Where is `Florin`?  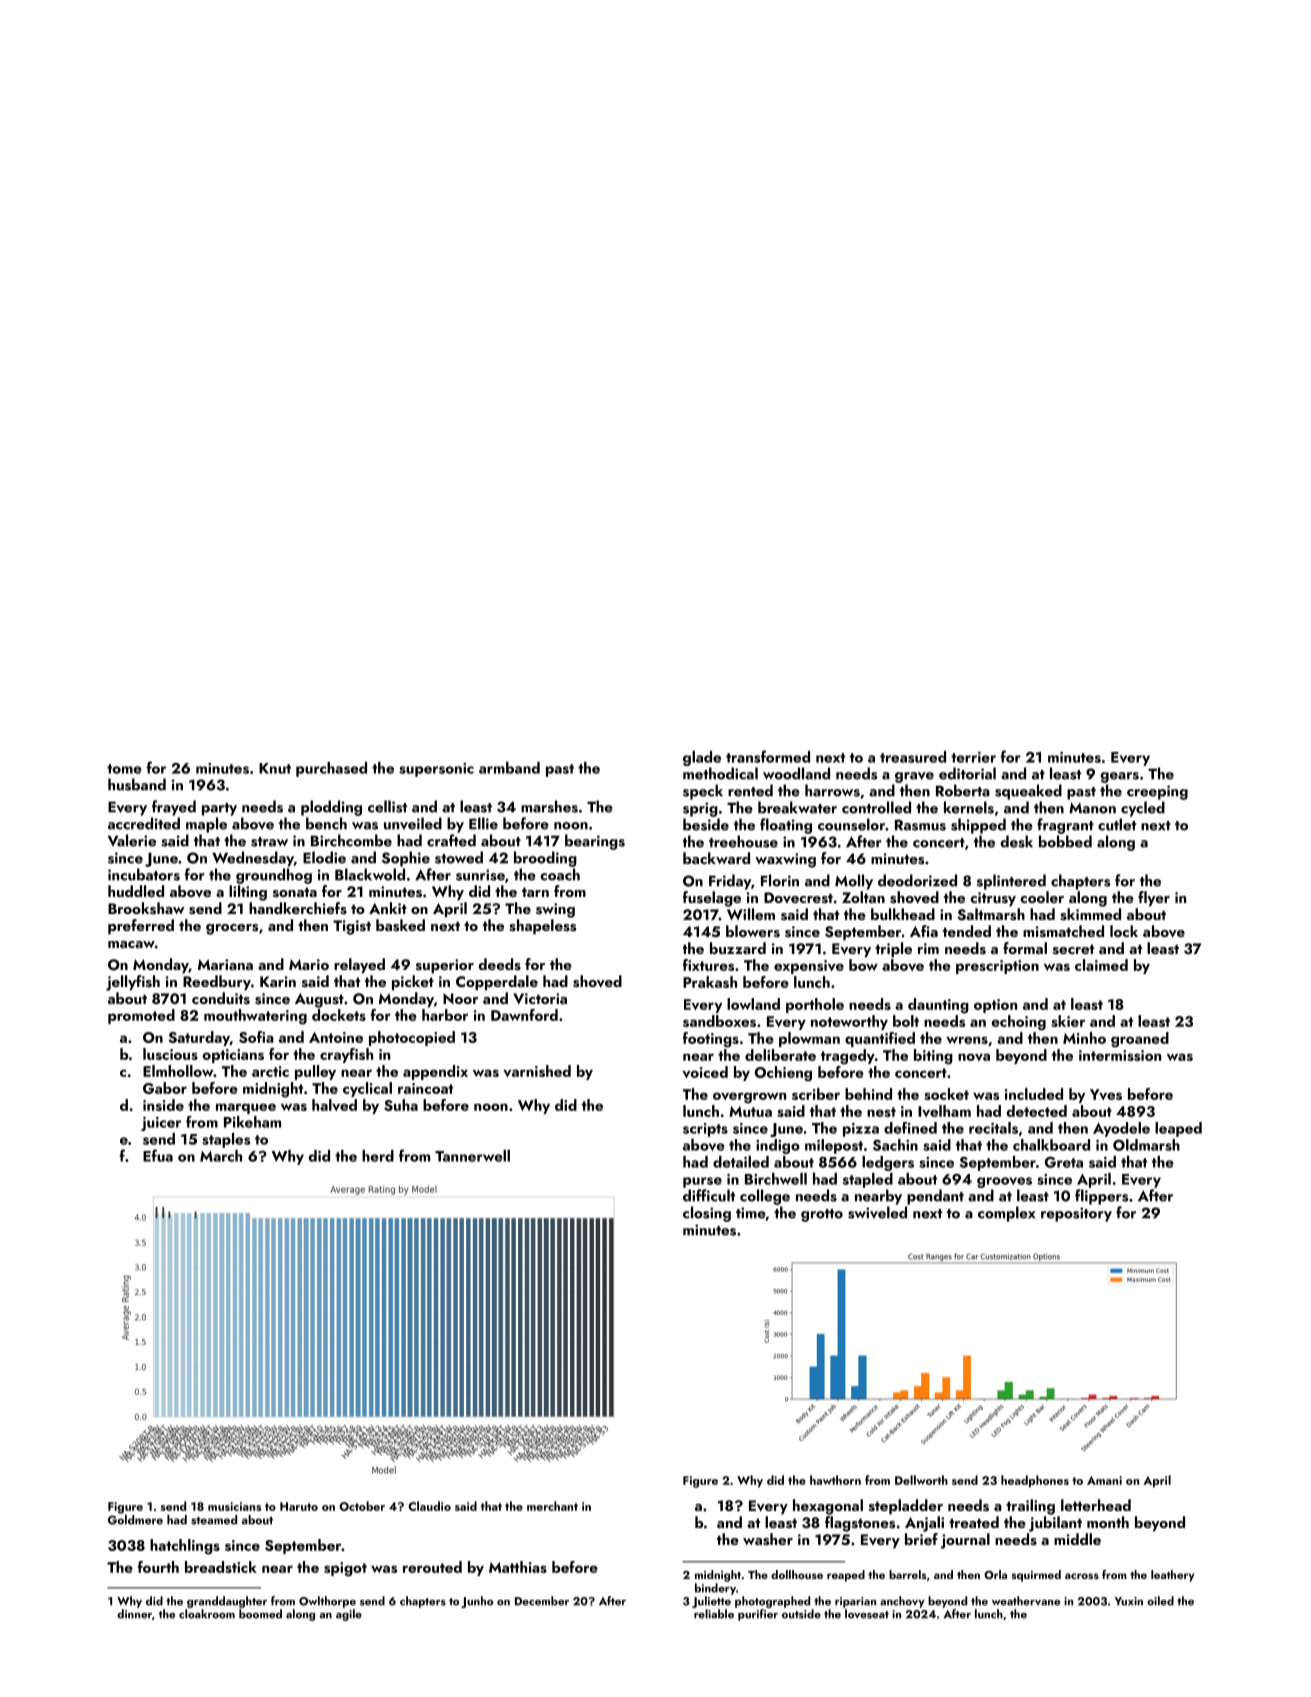 Florin is located at coordinates (780, 880).
